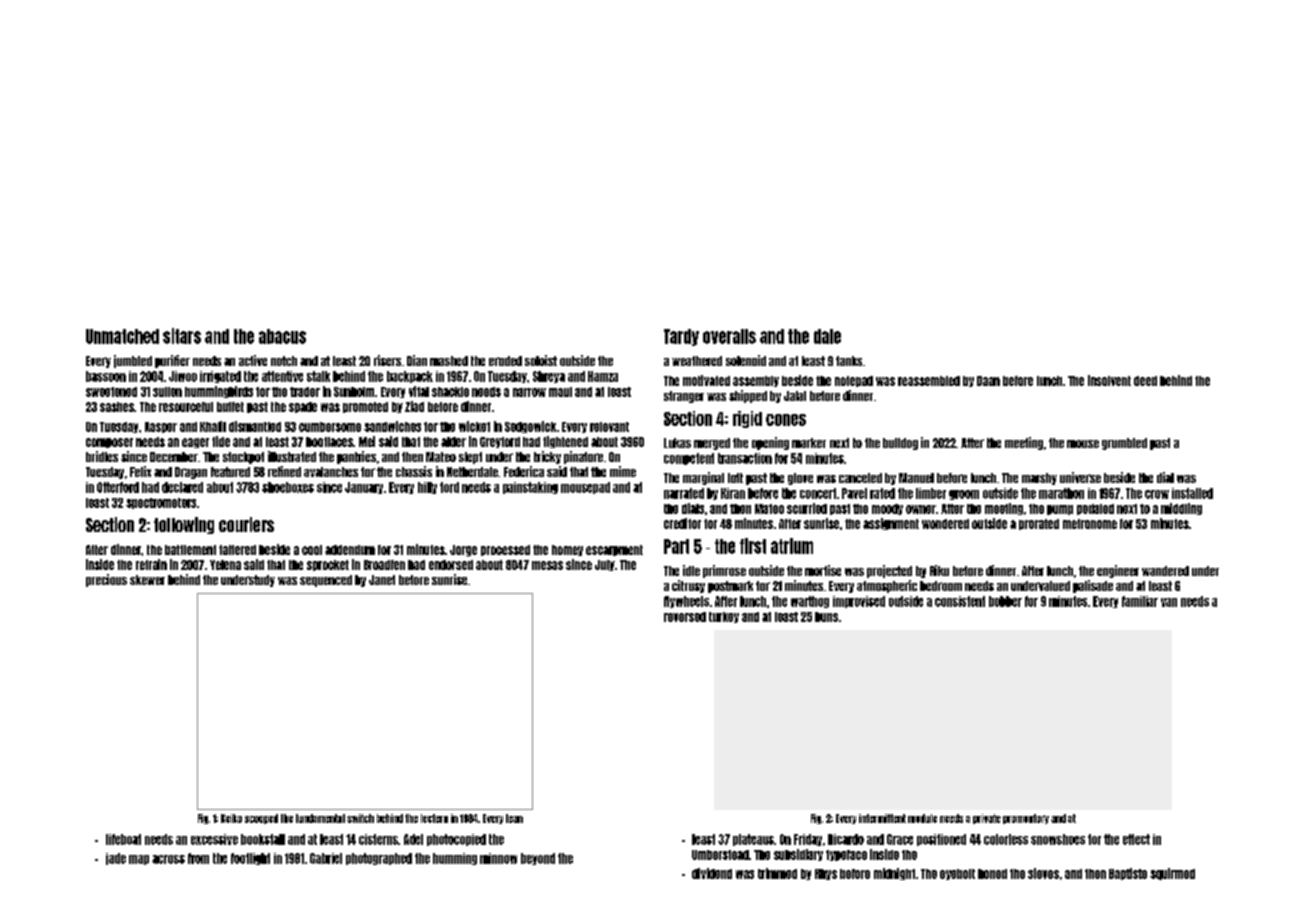  Describe the element at coordinates (326, 581) in the image. I see `sequenced` at that location.
